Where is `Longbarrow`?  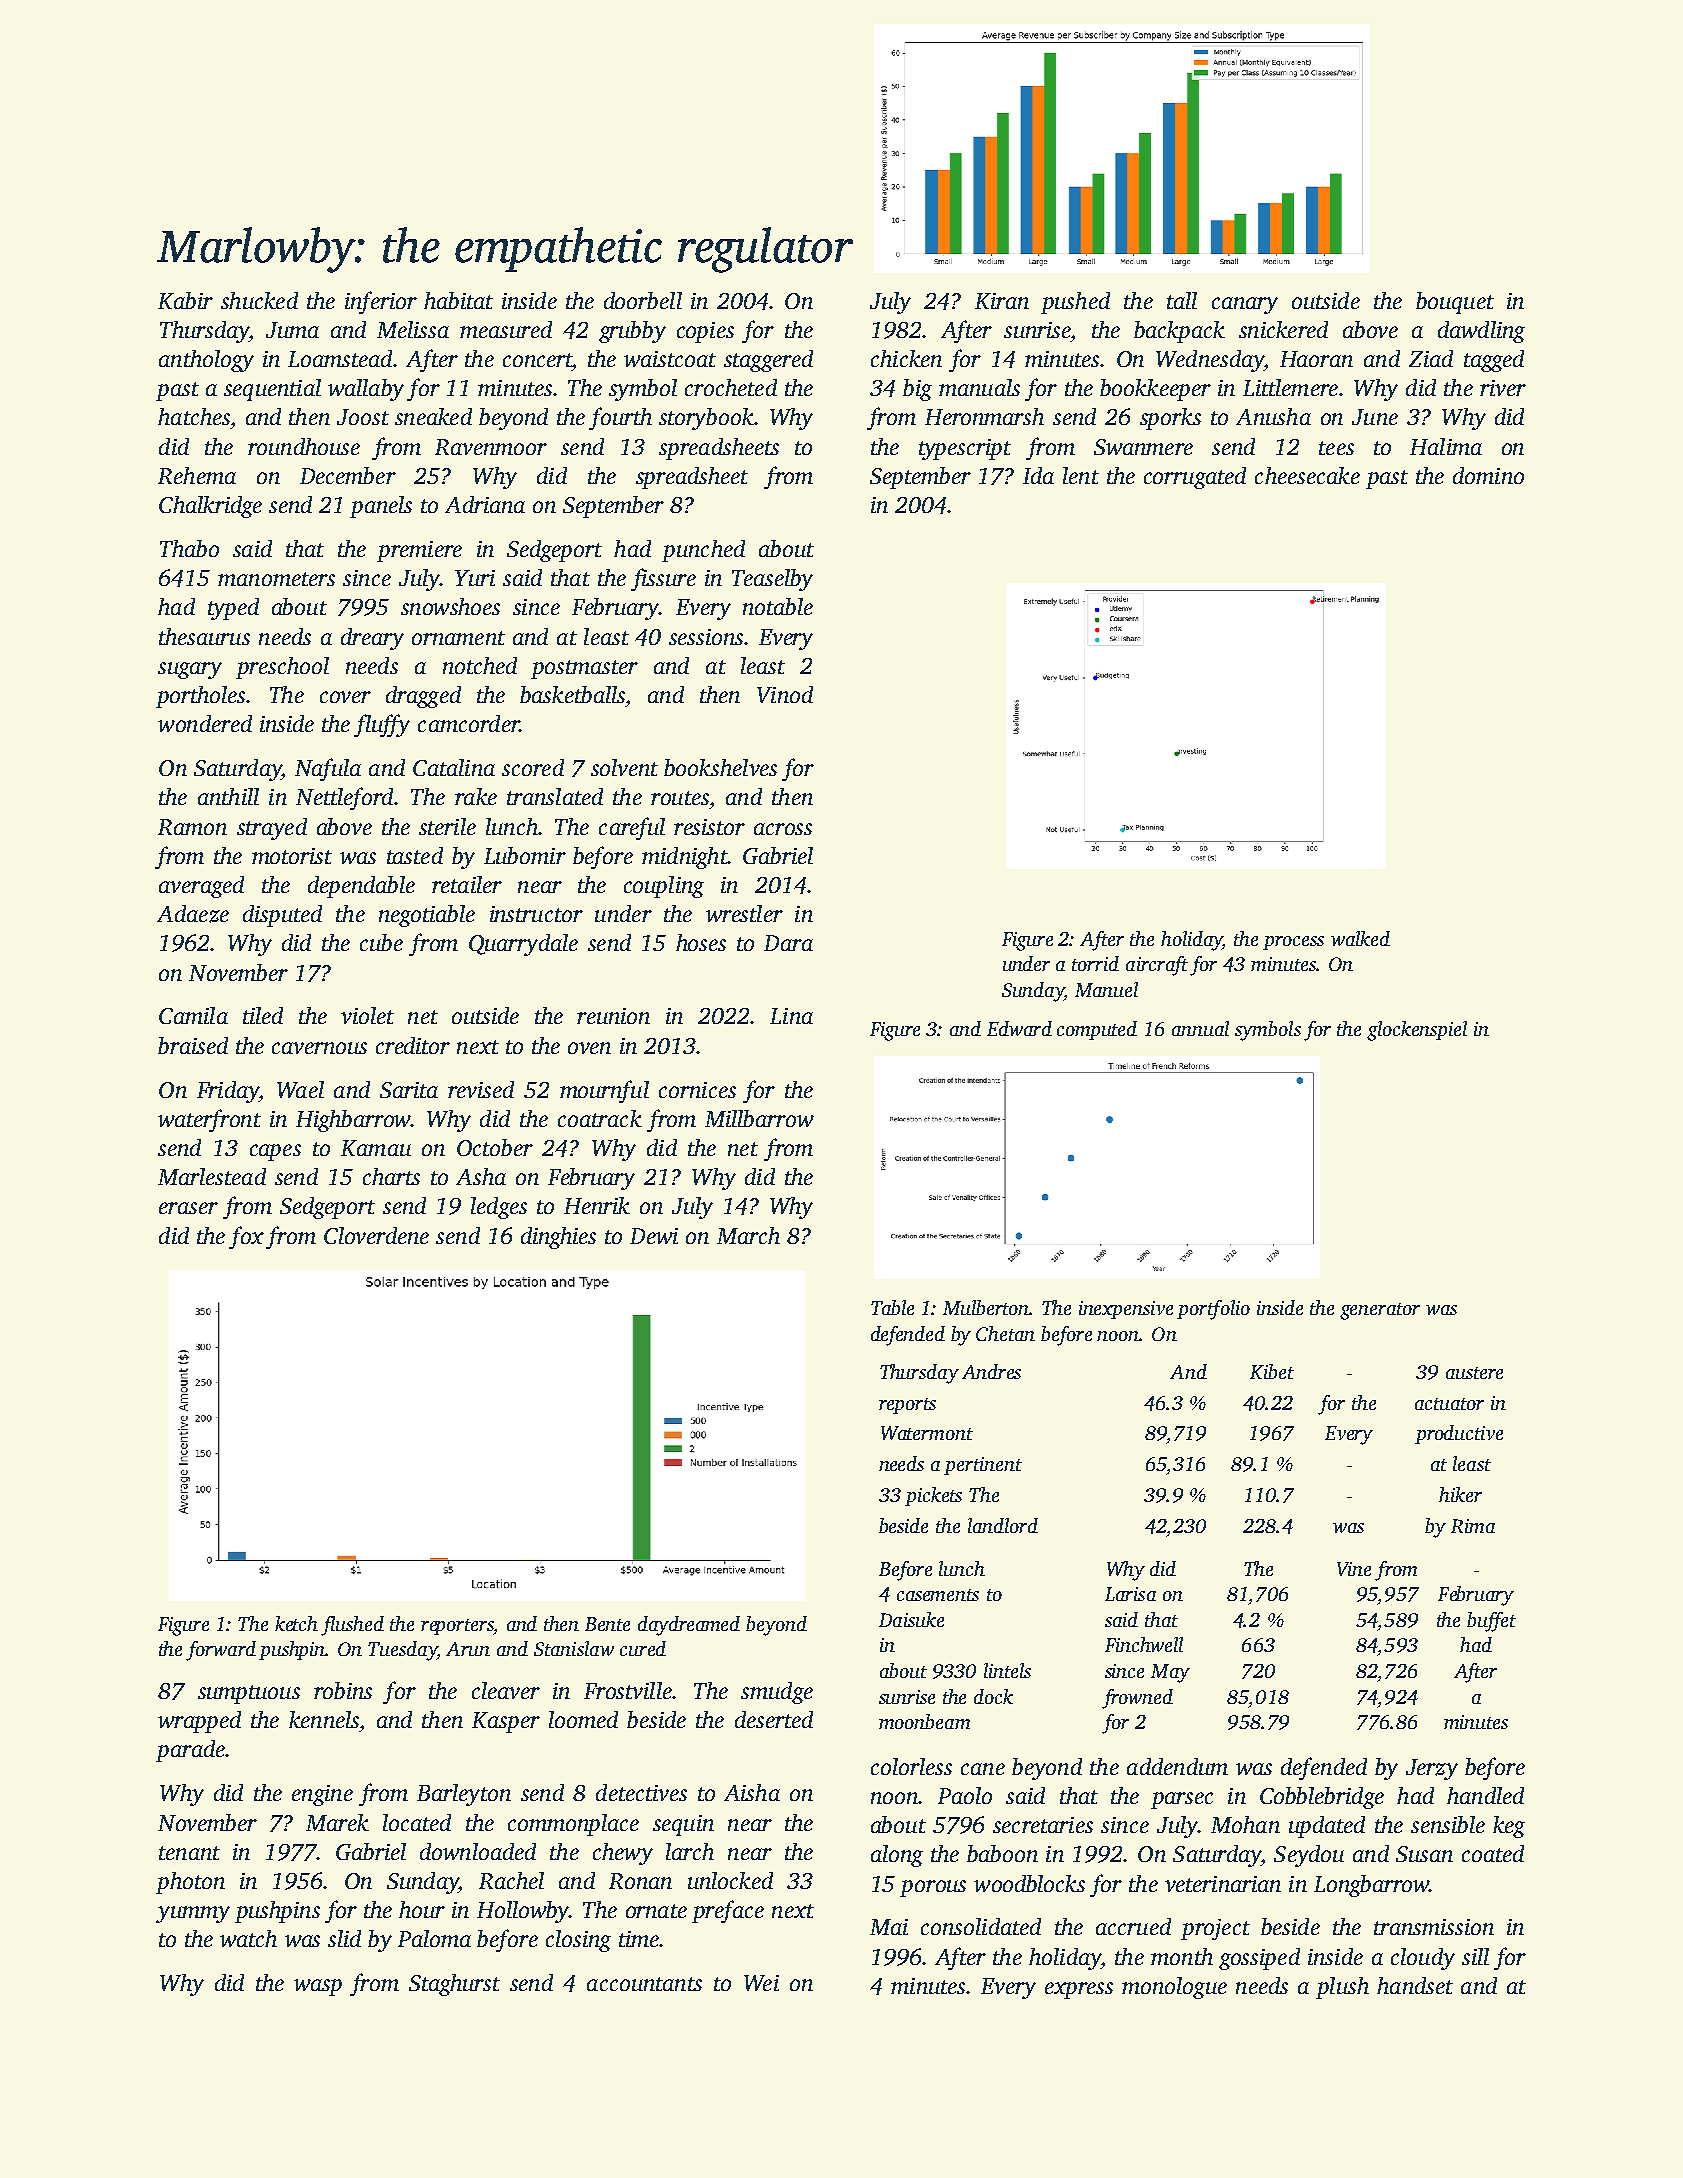 Longbarrow is located at coordinates (1371, 1886).
